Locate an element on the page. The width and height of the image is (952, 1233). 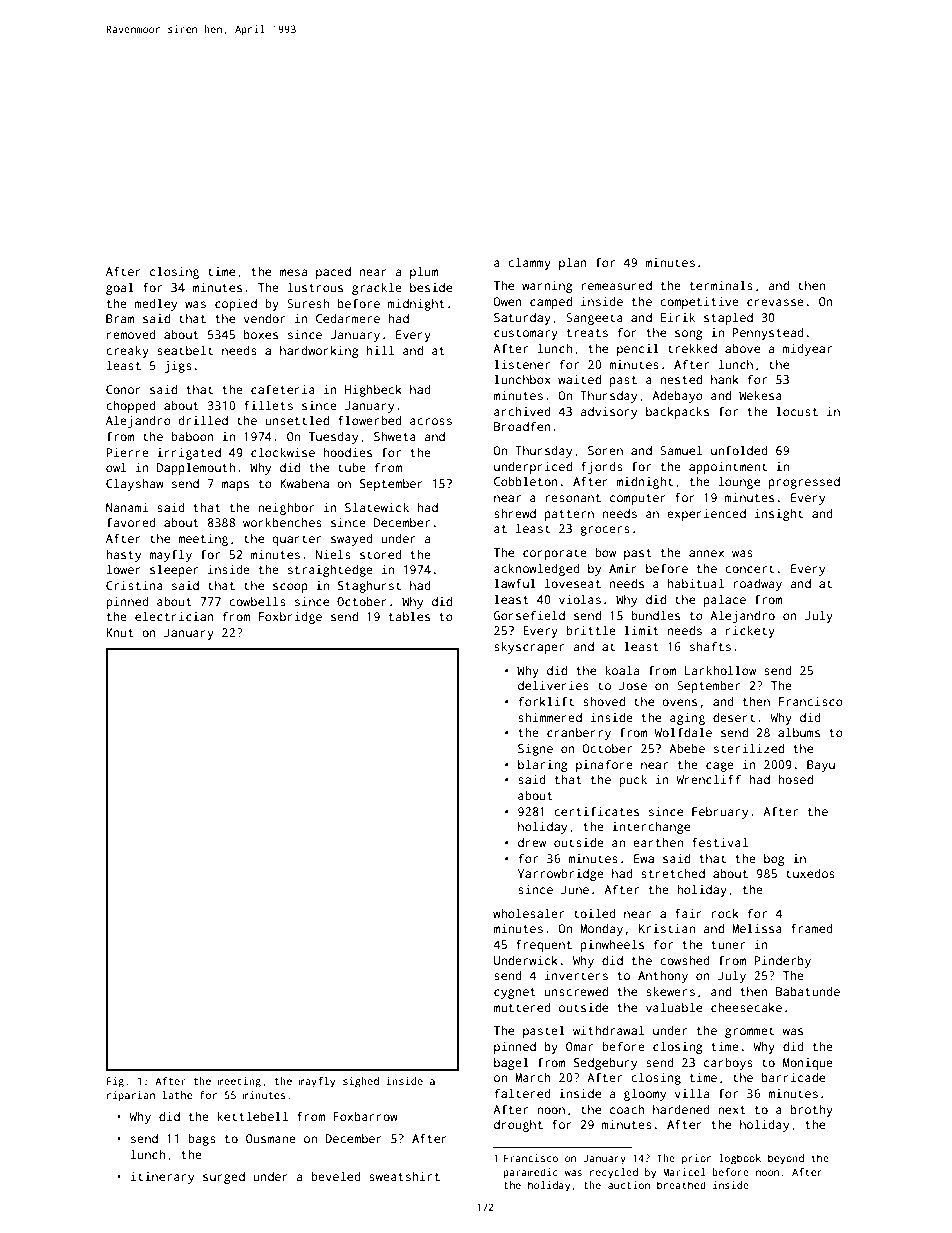
surged is located at coordinates (224, 1178).
